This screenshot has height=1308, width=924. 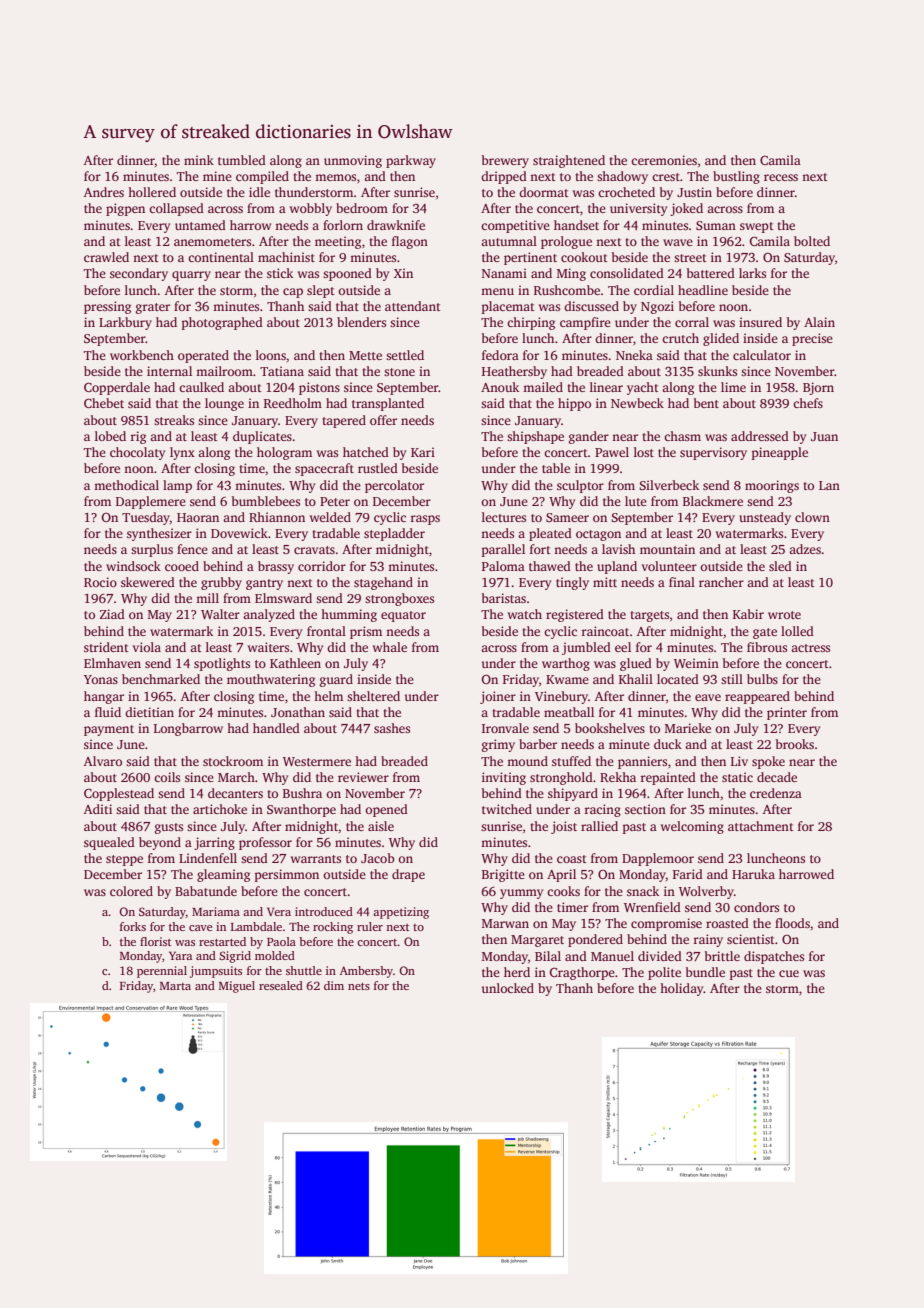 What do you see at coordinates (678, 242) in the screenshot?
I see `wave` at bounding box center [678, 242].
